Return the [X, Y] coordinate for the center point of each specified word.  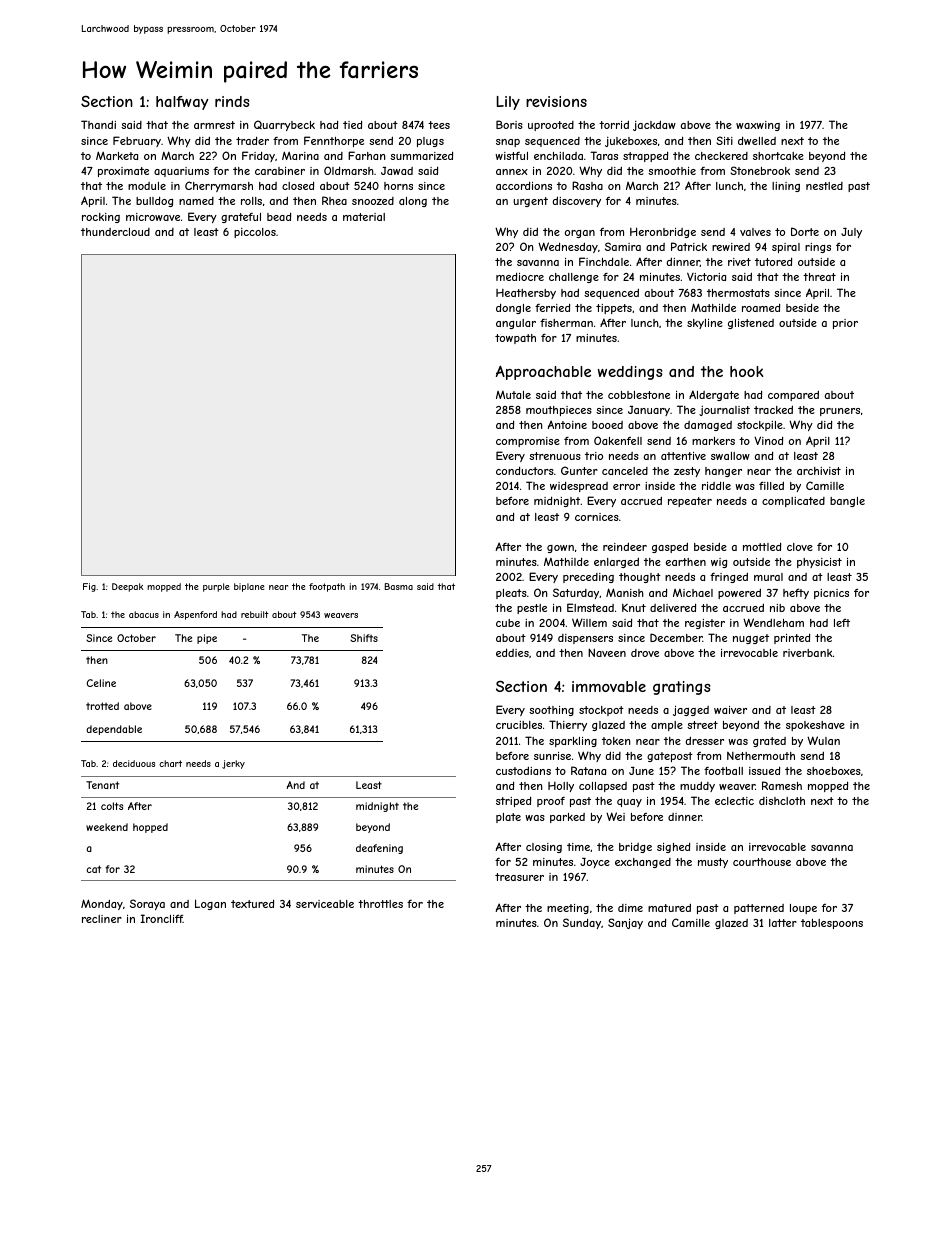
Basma [399, 586]
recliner [102, 919]
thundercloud [115, 232]
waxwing [758, 126]
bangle [847, 502]
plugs [430, 142]
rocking [101, 218]
